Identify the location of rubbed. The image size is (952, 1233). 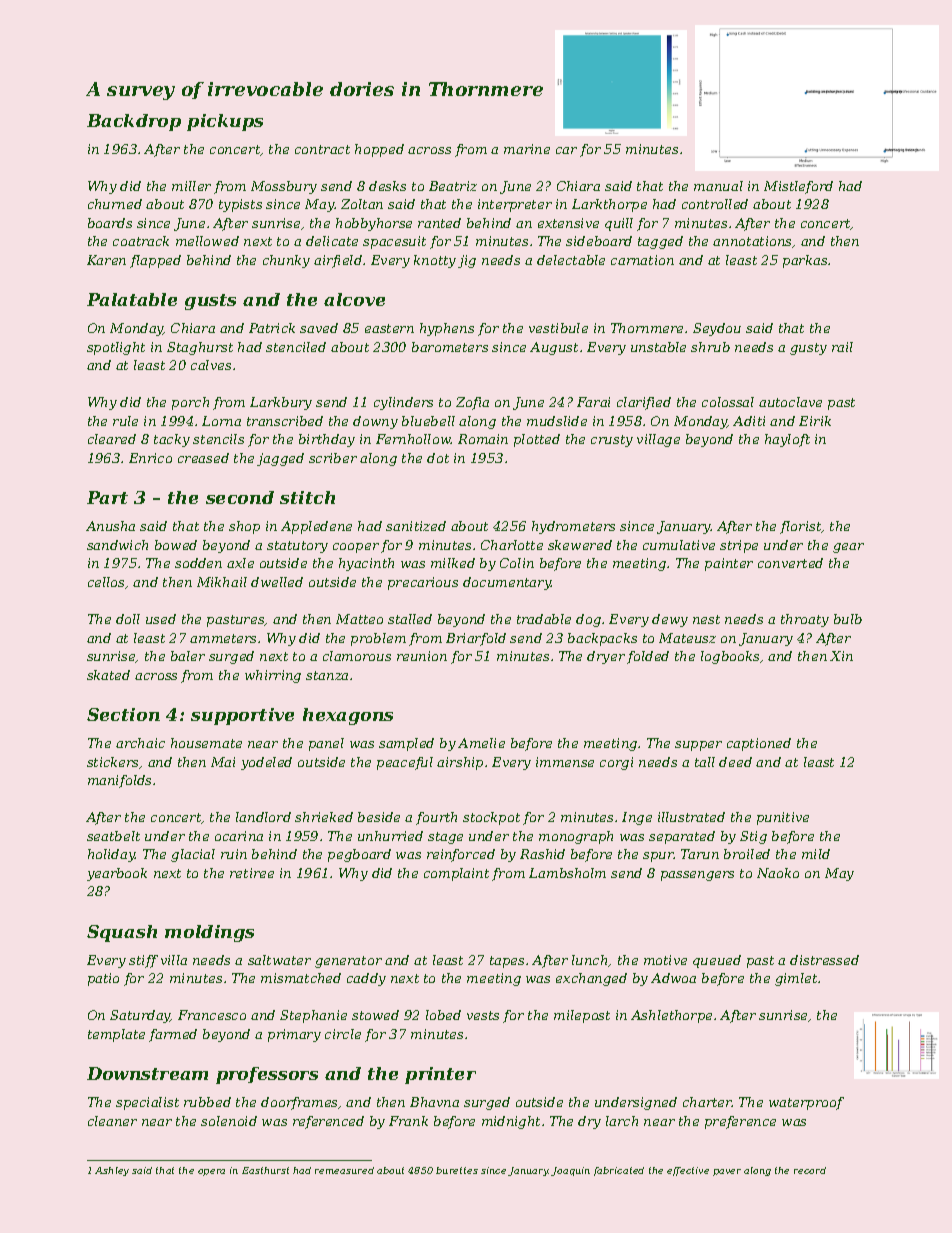
(207, 1102).
